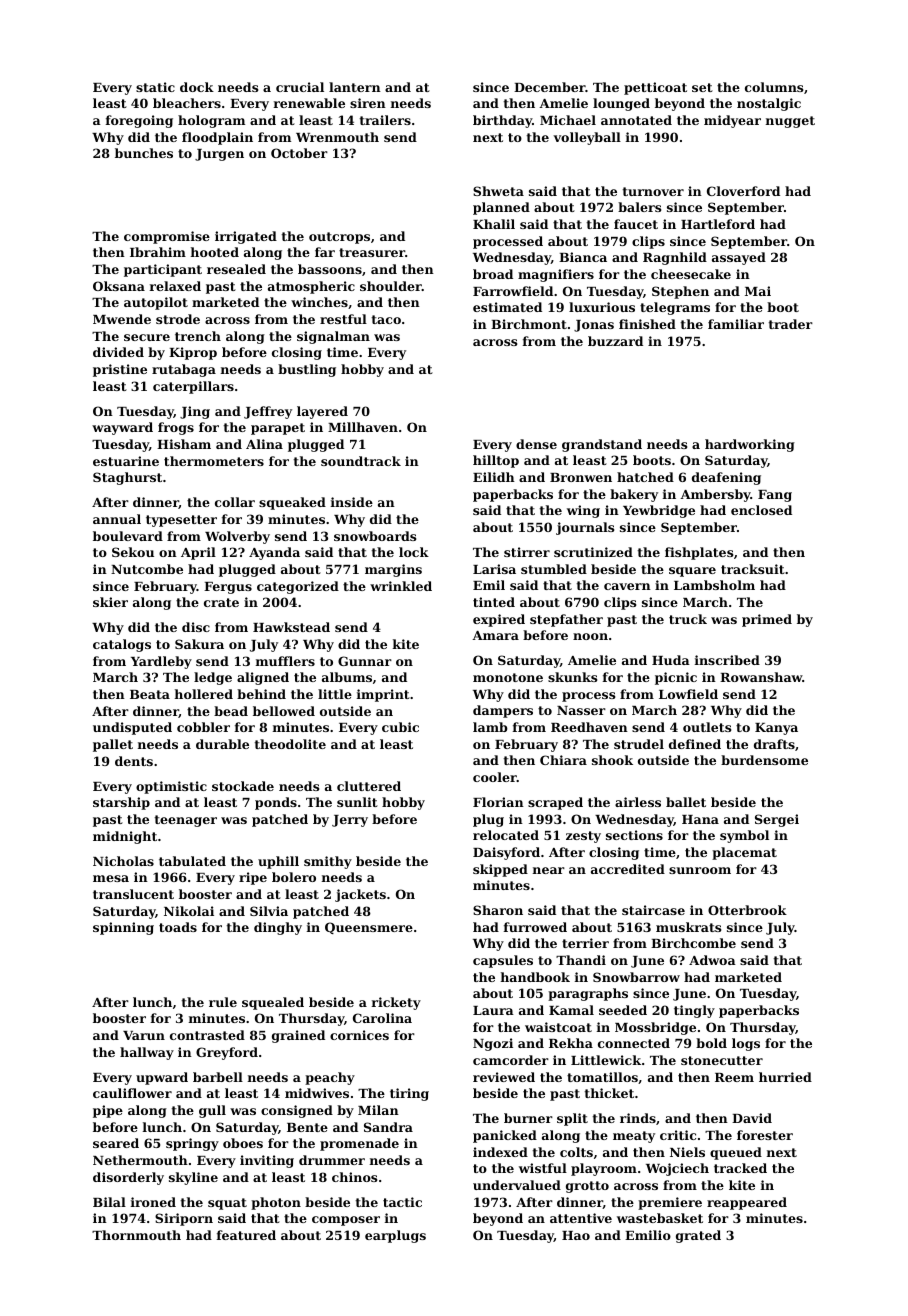  Describe the element at coordinates (186, 821) in the screenshot. I see `teenager` at that location.
